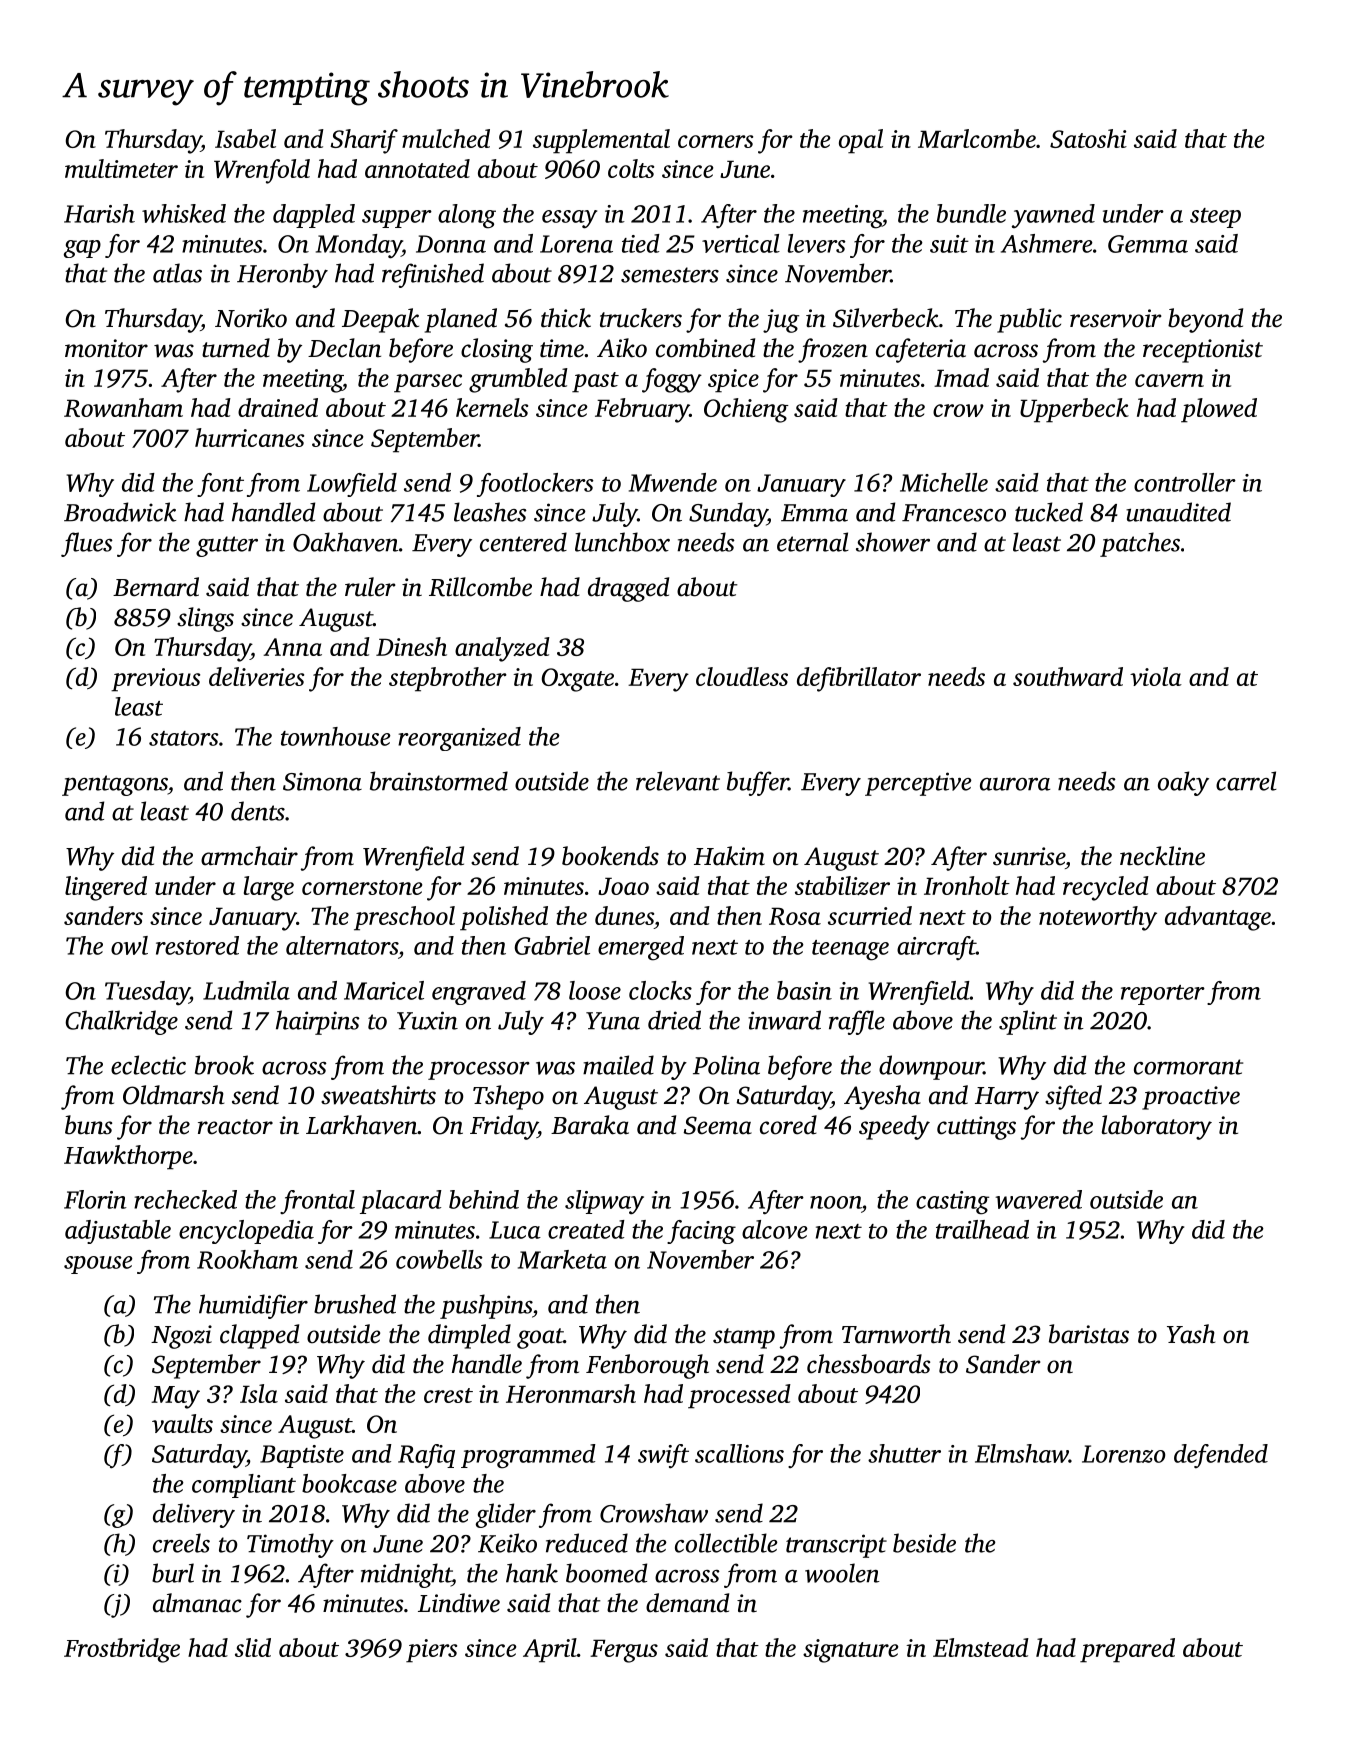 The height and width of the image is (1744, 1347). What do you see at coordinates (256, 676) in the image?
I see `deliveries` at bounding box center [256, 676].
